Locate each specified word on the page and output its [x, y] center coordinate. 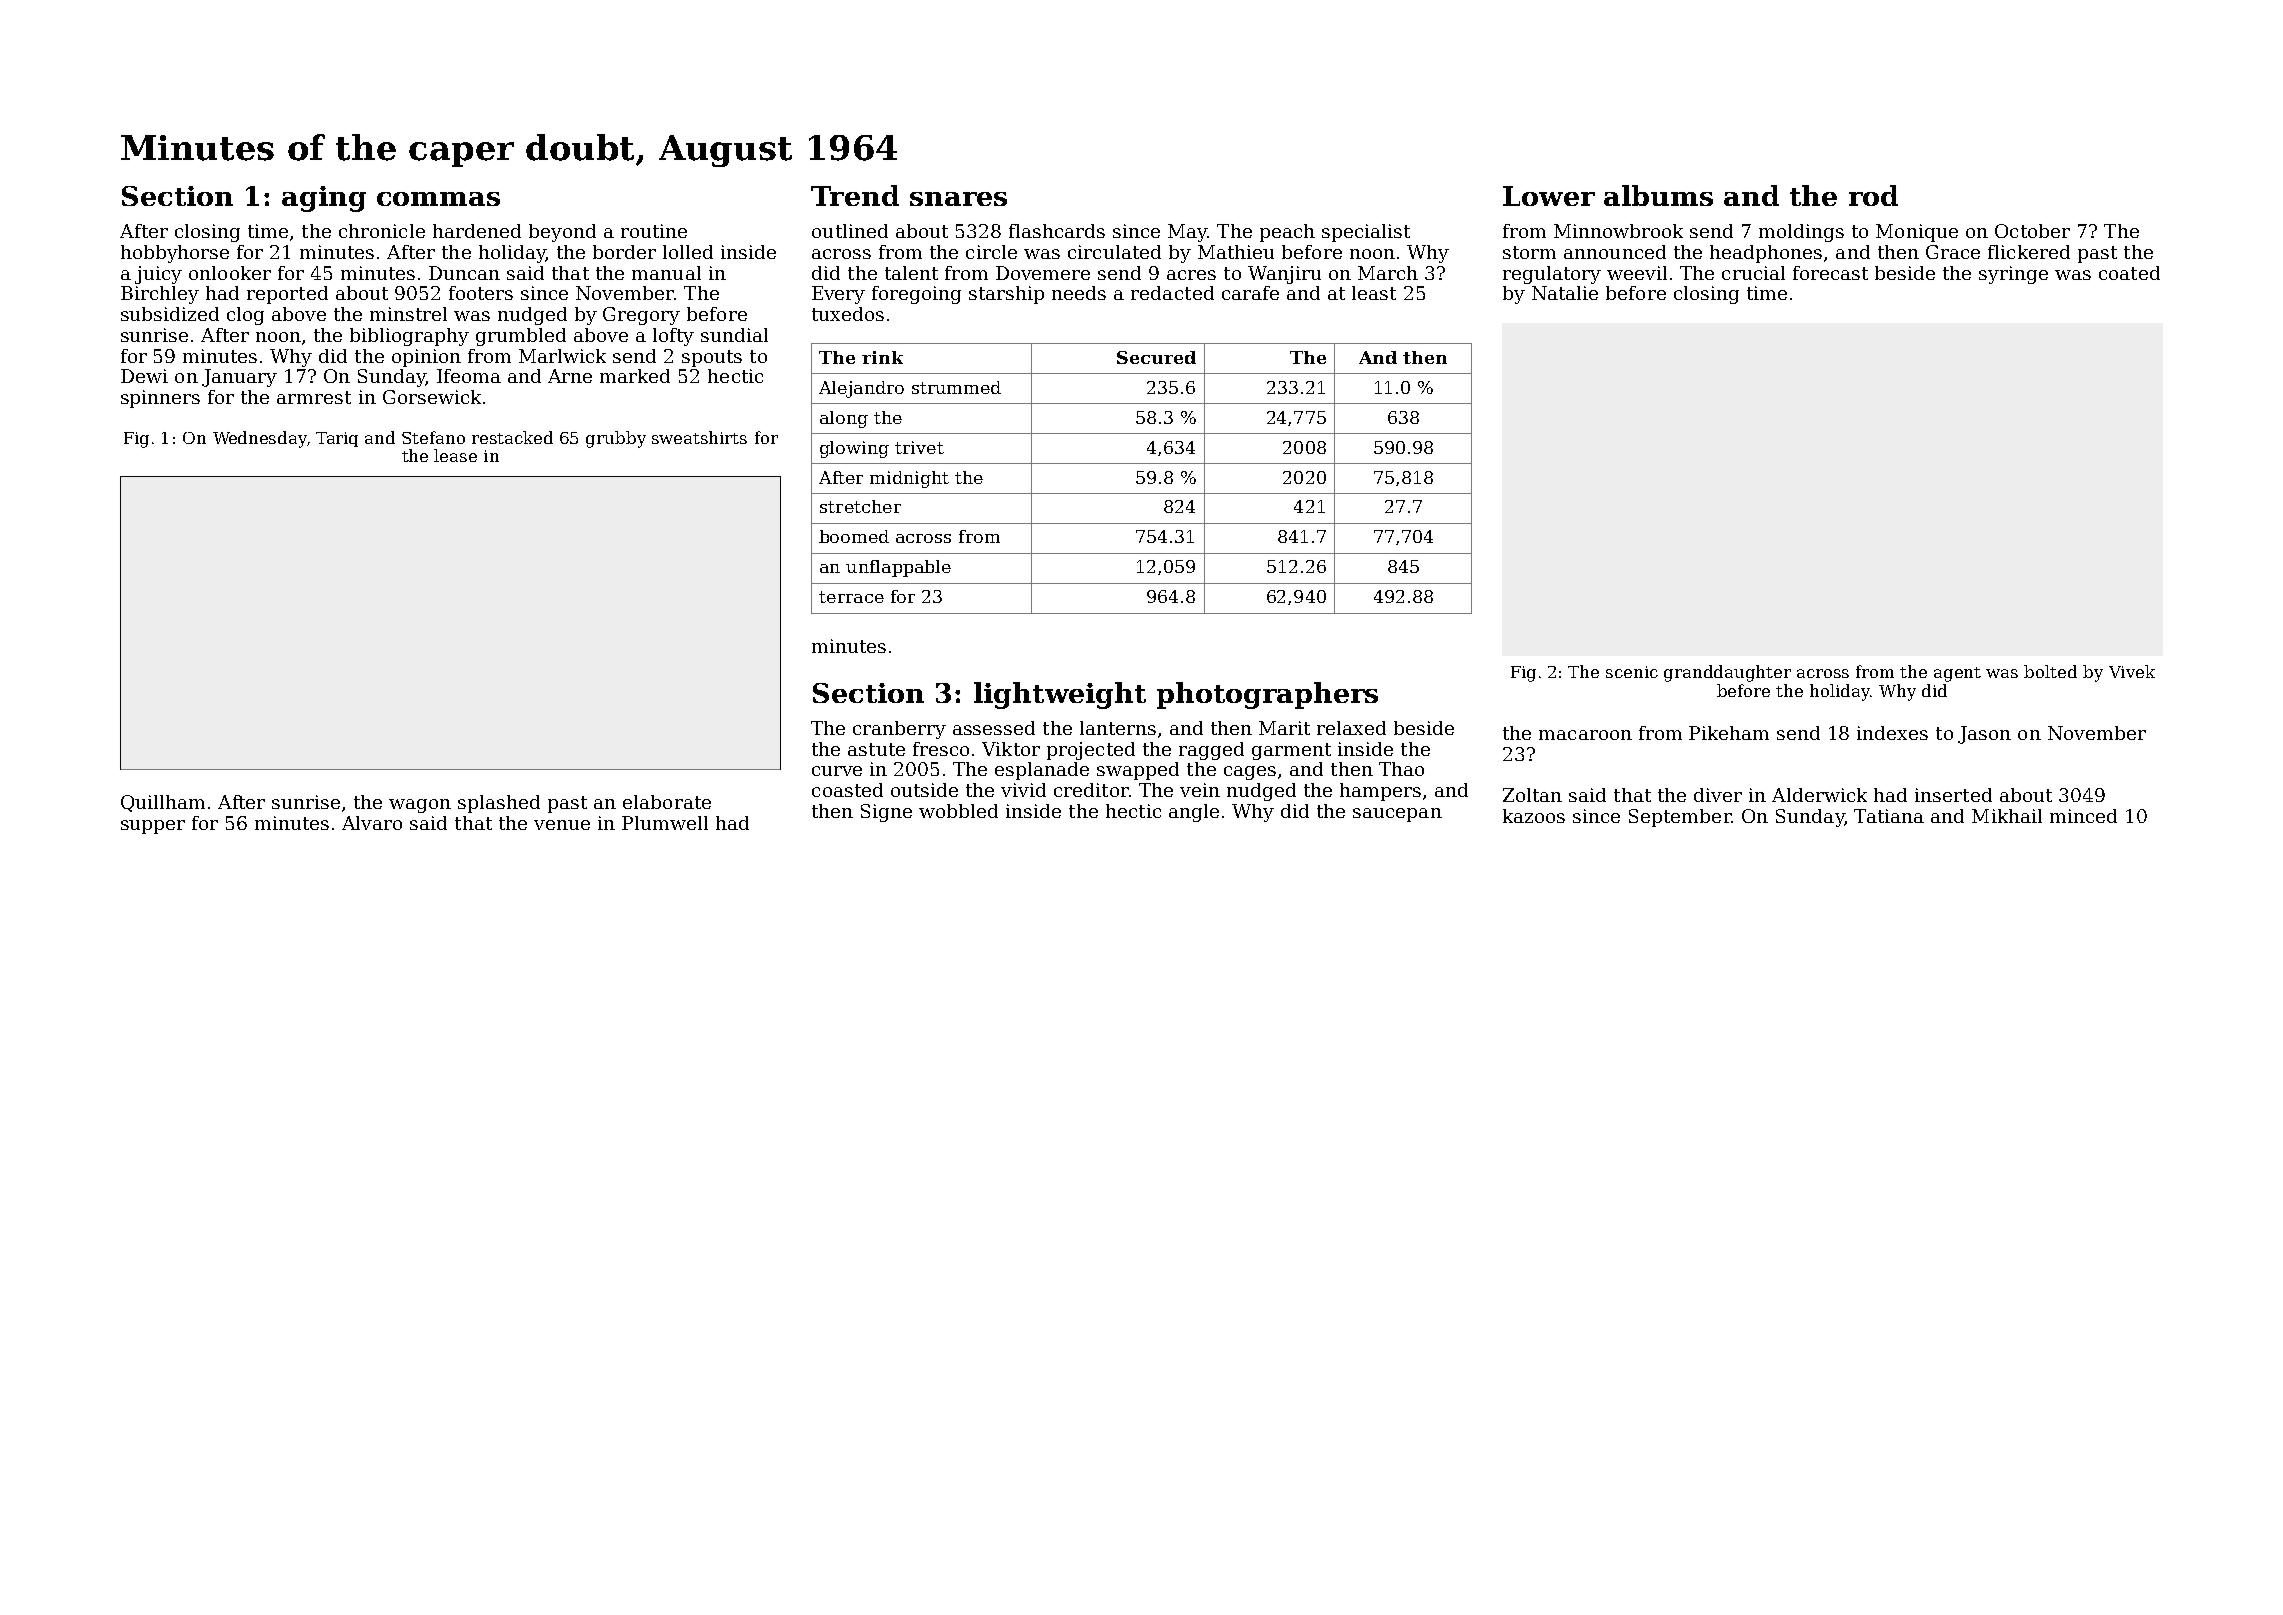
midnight [909, 479]
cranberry [899, 730]
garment [1291, 751]
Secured [1156, 357]
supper [153, 827]
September [1680, 818]
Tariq [337, 439]
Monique [1917, 233]
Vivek [2132, 671]
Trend [855, 195]
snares [958, 199]
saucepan [1397, 815]
